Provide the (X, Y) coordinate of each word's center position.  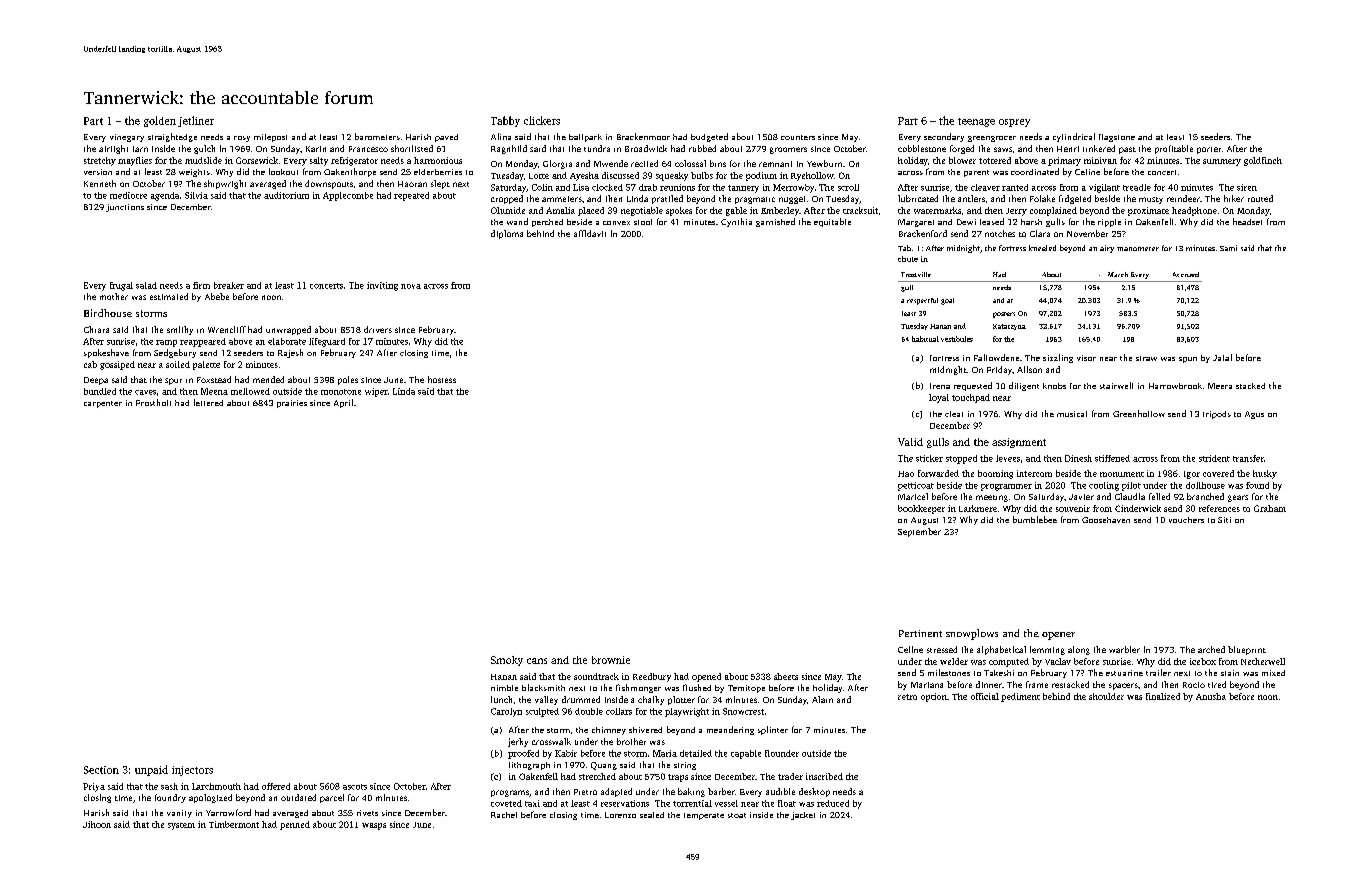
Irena (940, 386)
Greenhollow (1139, 413)
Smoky (507, 661)
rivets (367, 813)
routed (1260, 198)
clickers (542, 120)
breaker (229, 285)
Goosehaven (1106, 520)
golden (160, 121)
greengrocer (992, 139)
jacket (803, 816)
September (919, 532)
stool (643, 222)
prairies (292, 404)
